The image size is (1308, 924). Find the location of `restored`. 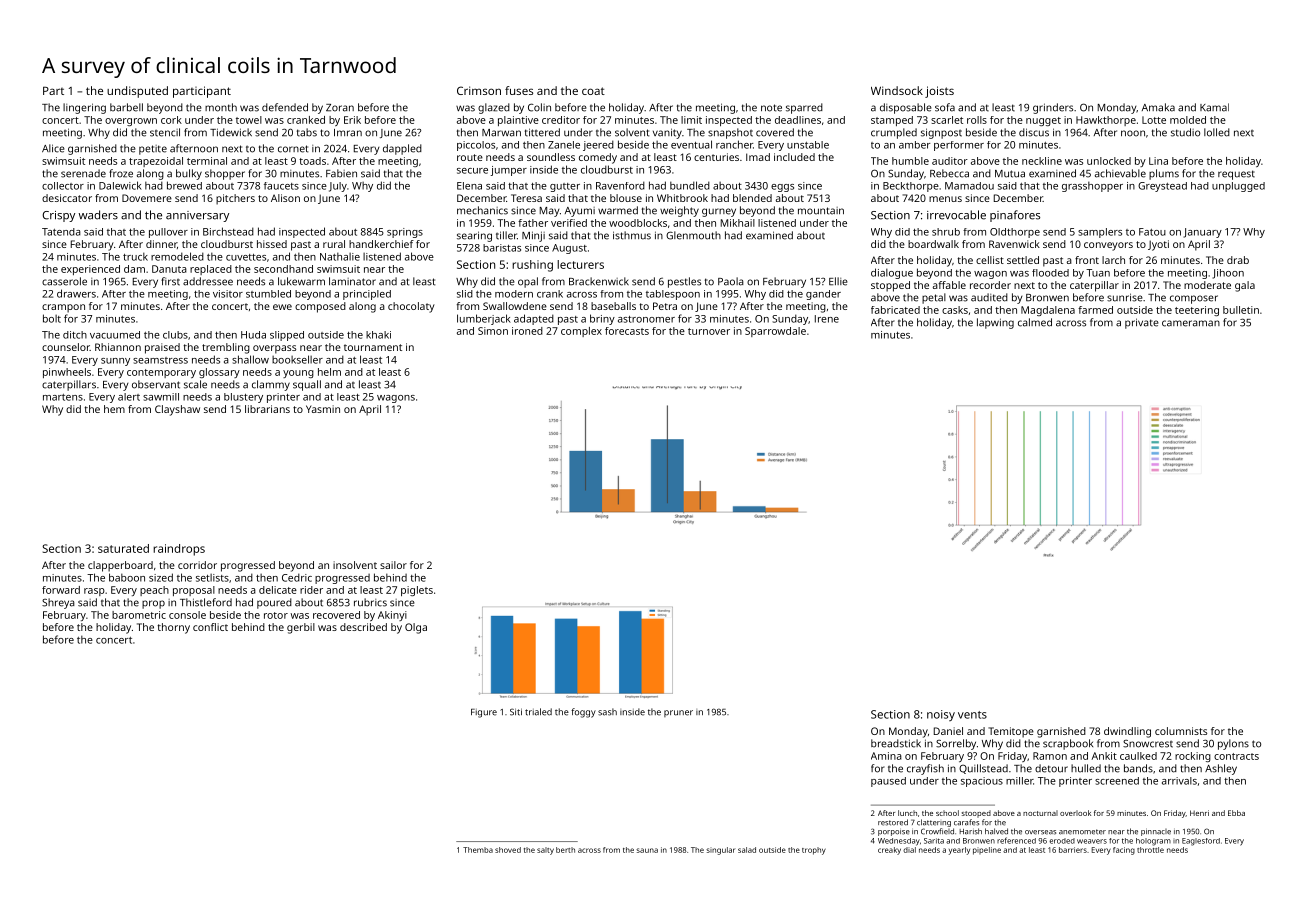

restored is located at coordinates (893, 822).
